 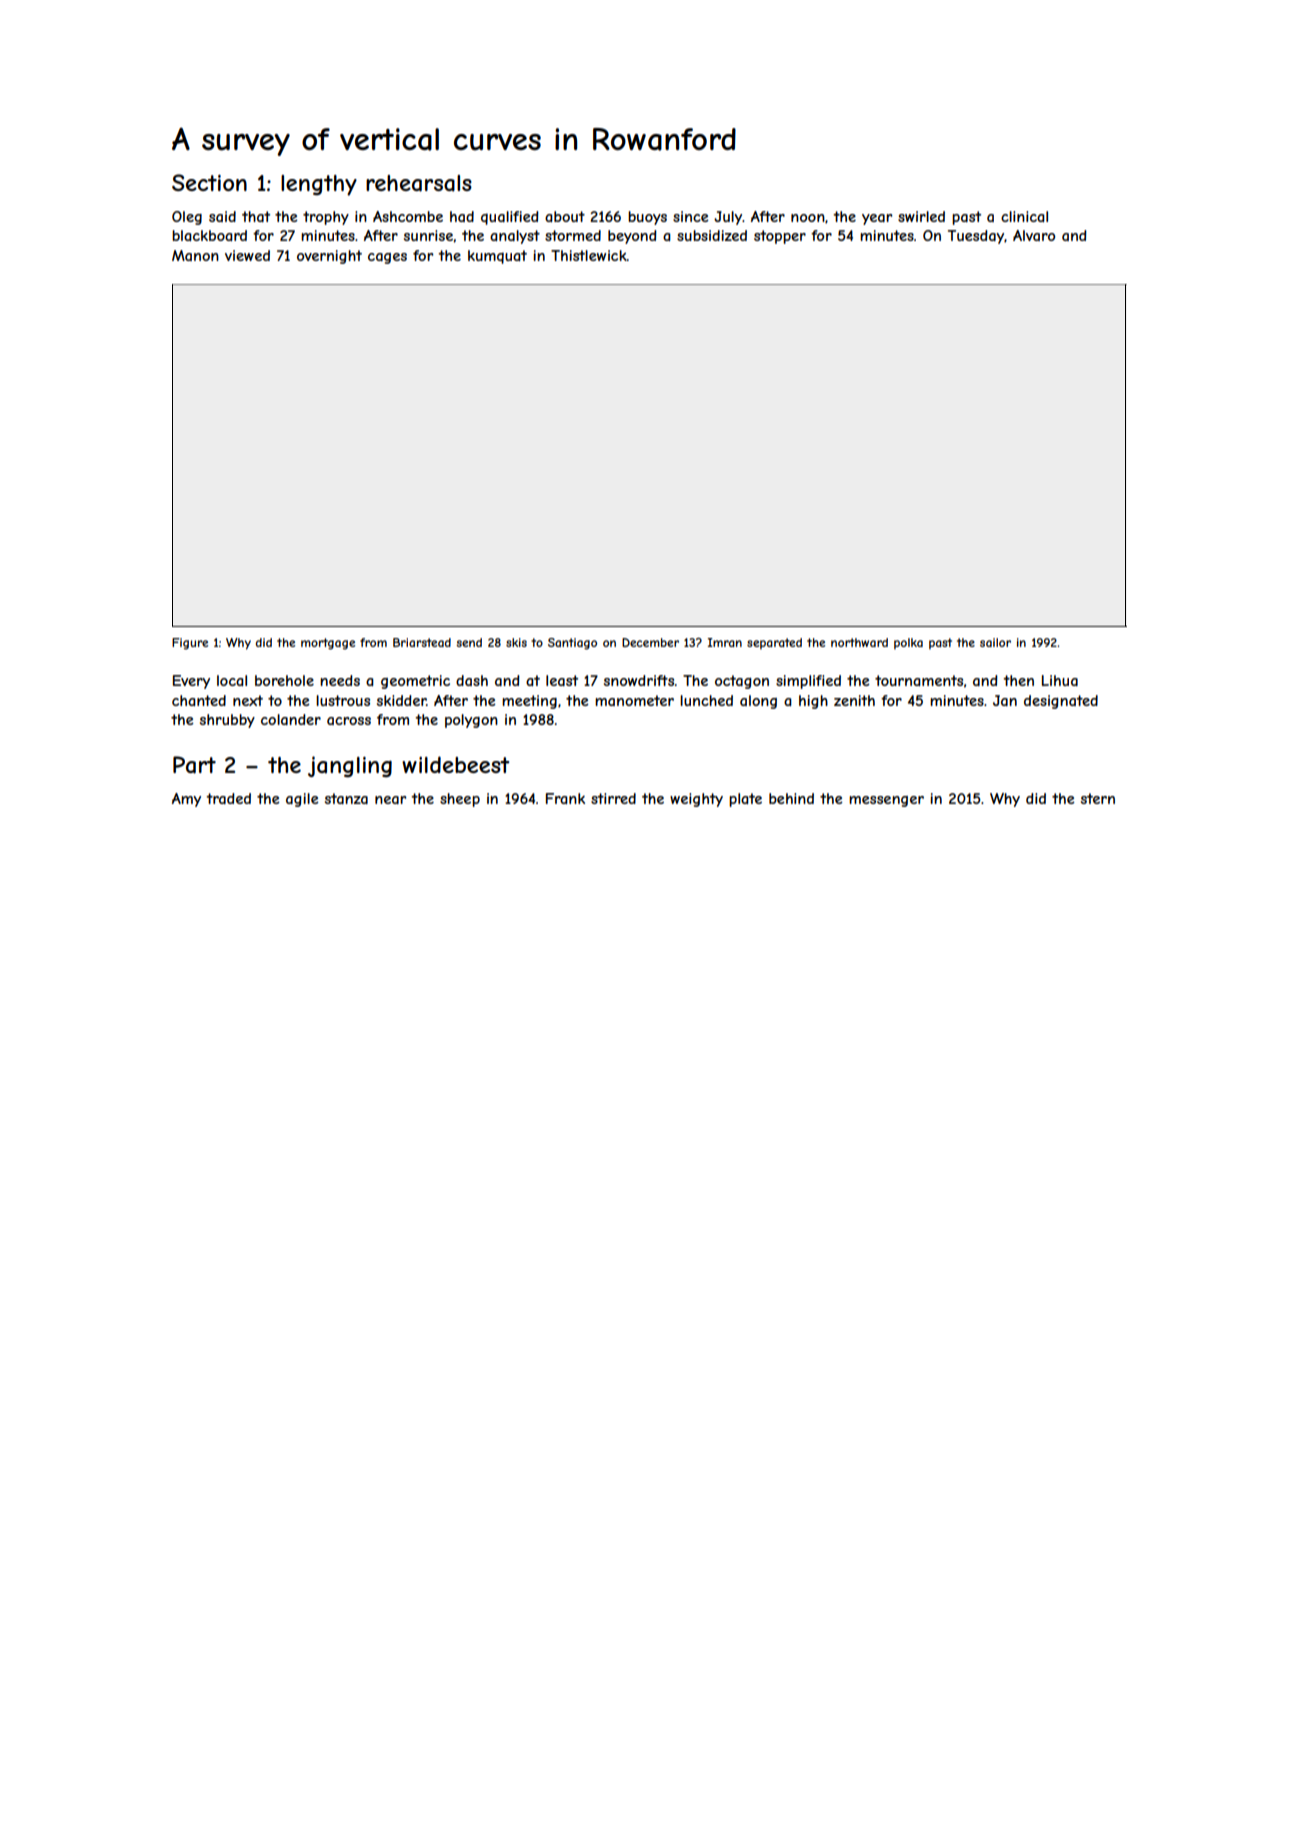 I want to click on Tuesday, so click(x=976, y=237).
